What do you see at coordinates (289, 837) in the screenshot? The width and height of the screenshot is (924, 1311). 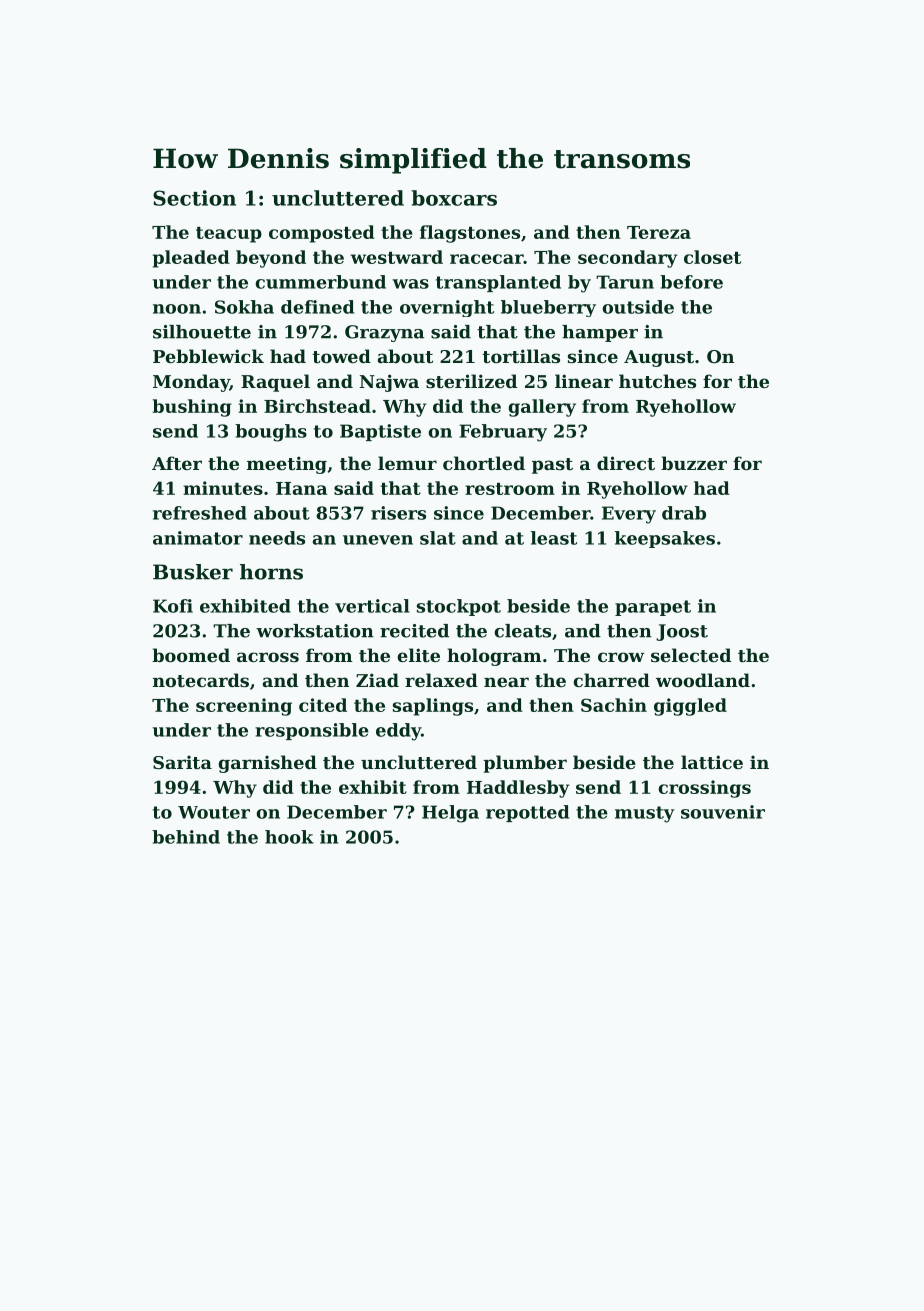 I see `hook` at bounding box center [289, 837].
